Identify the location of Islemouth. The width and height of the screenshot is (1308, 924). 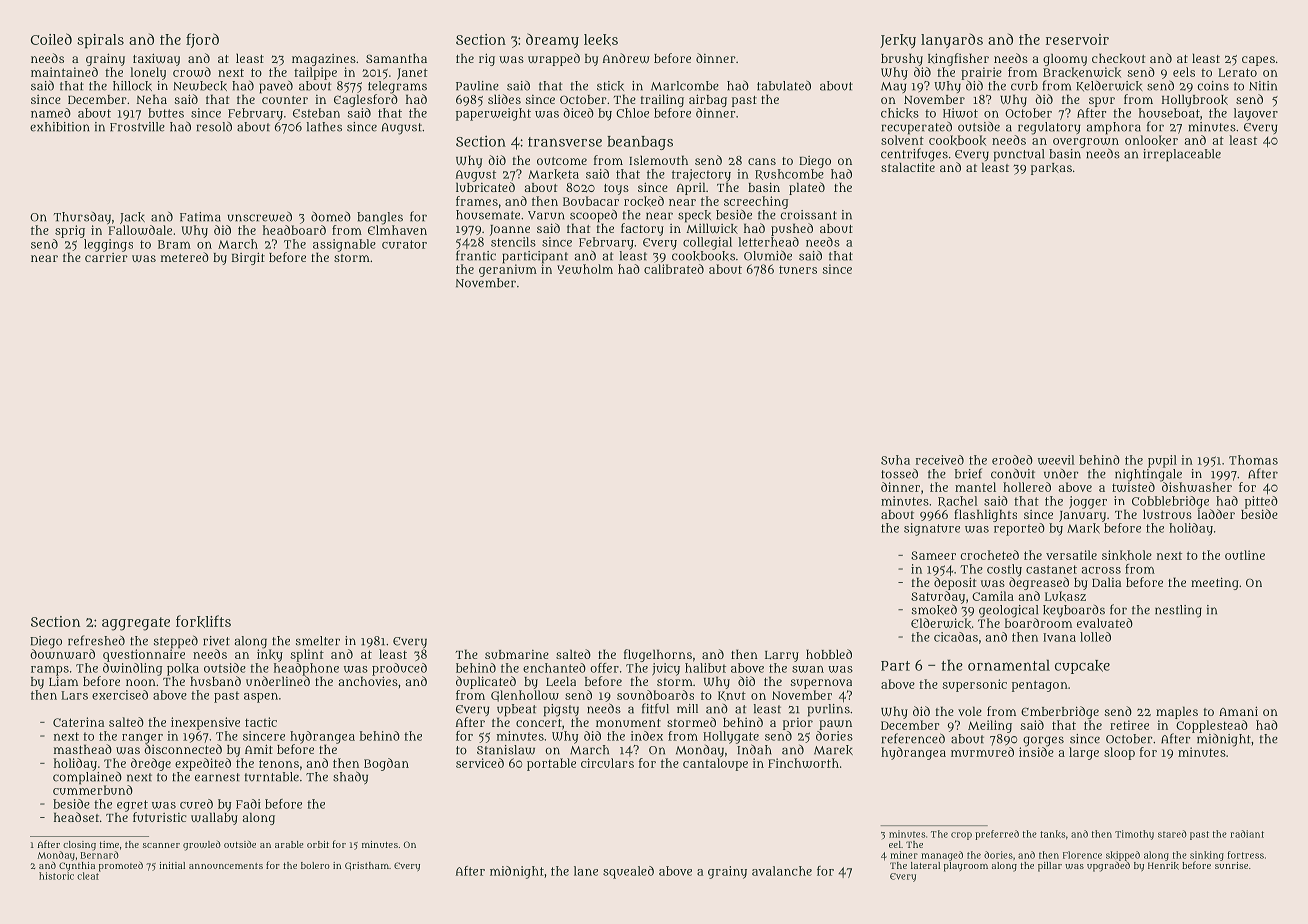
(658, 160).
